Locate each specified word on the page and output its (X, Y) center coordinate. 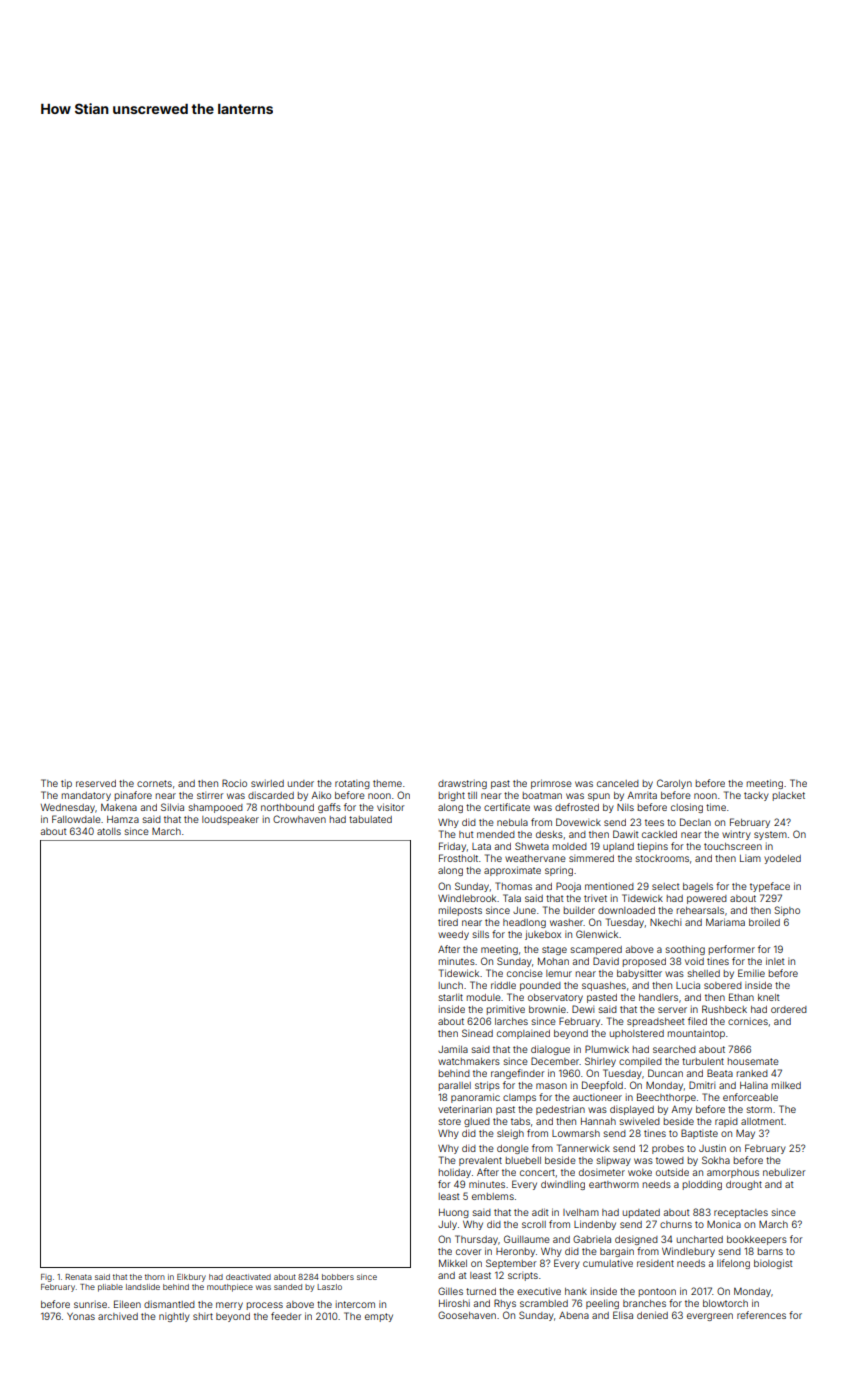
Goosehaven (467, 1315)
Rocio (234, 783)
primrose (551, 784)
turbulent (703, 1061)
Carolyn (674, 784)
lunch (451, 985)
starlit (451, 997)
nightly (174, 1317)
